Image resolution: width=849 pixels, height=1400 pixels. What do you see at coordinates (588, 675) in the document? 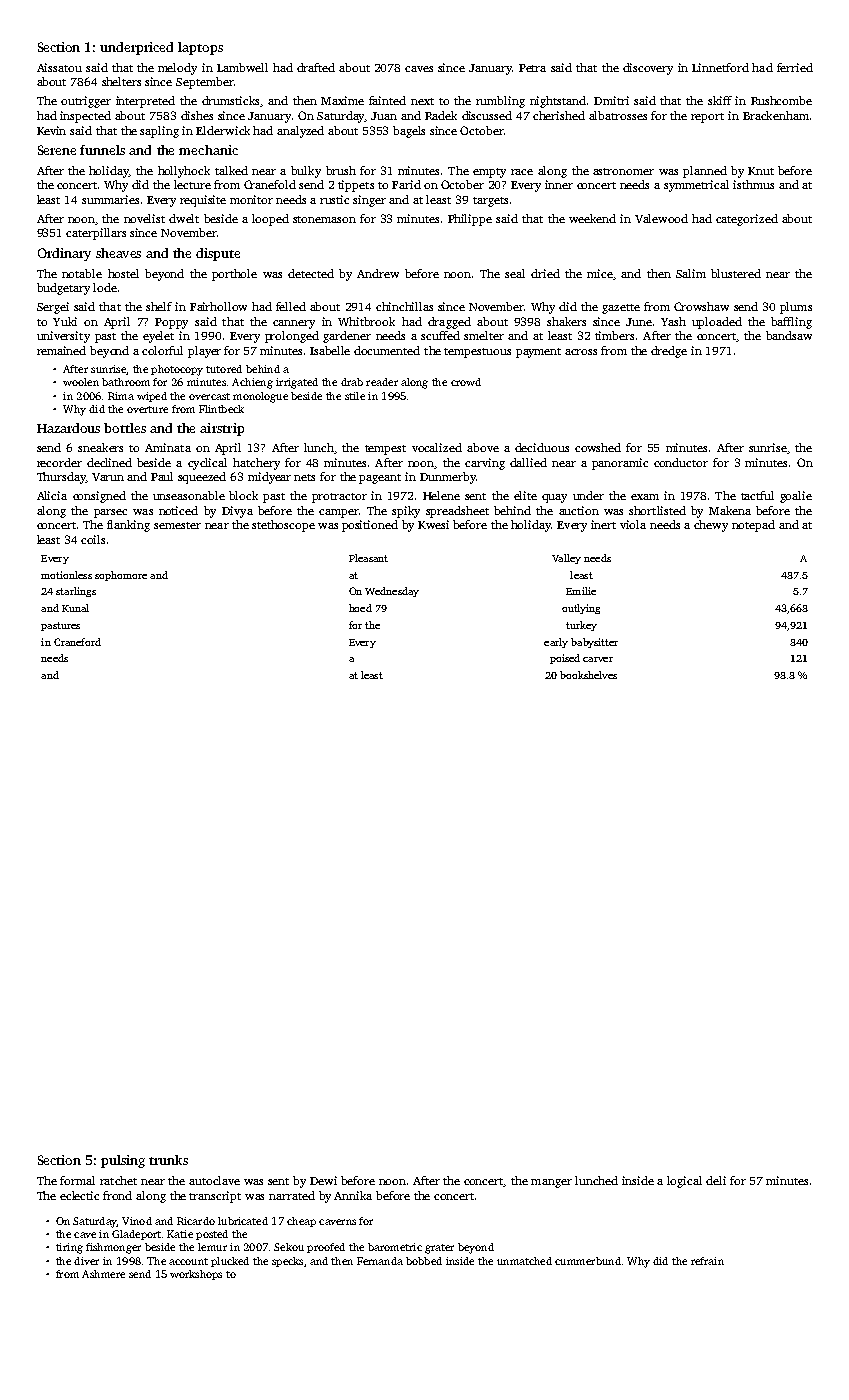
I see `bookshelves` at bounding box center [588, 675].
